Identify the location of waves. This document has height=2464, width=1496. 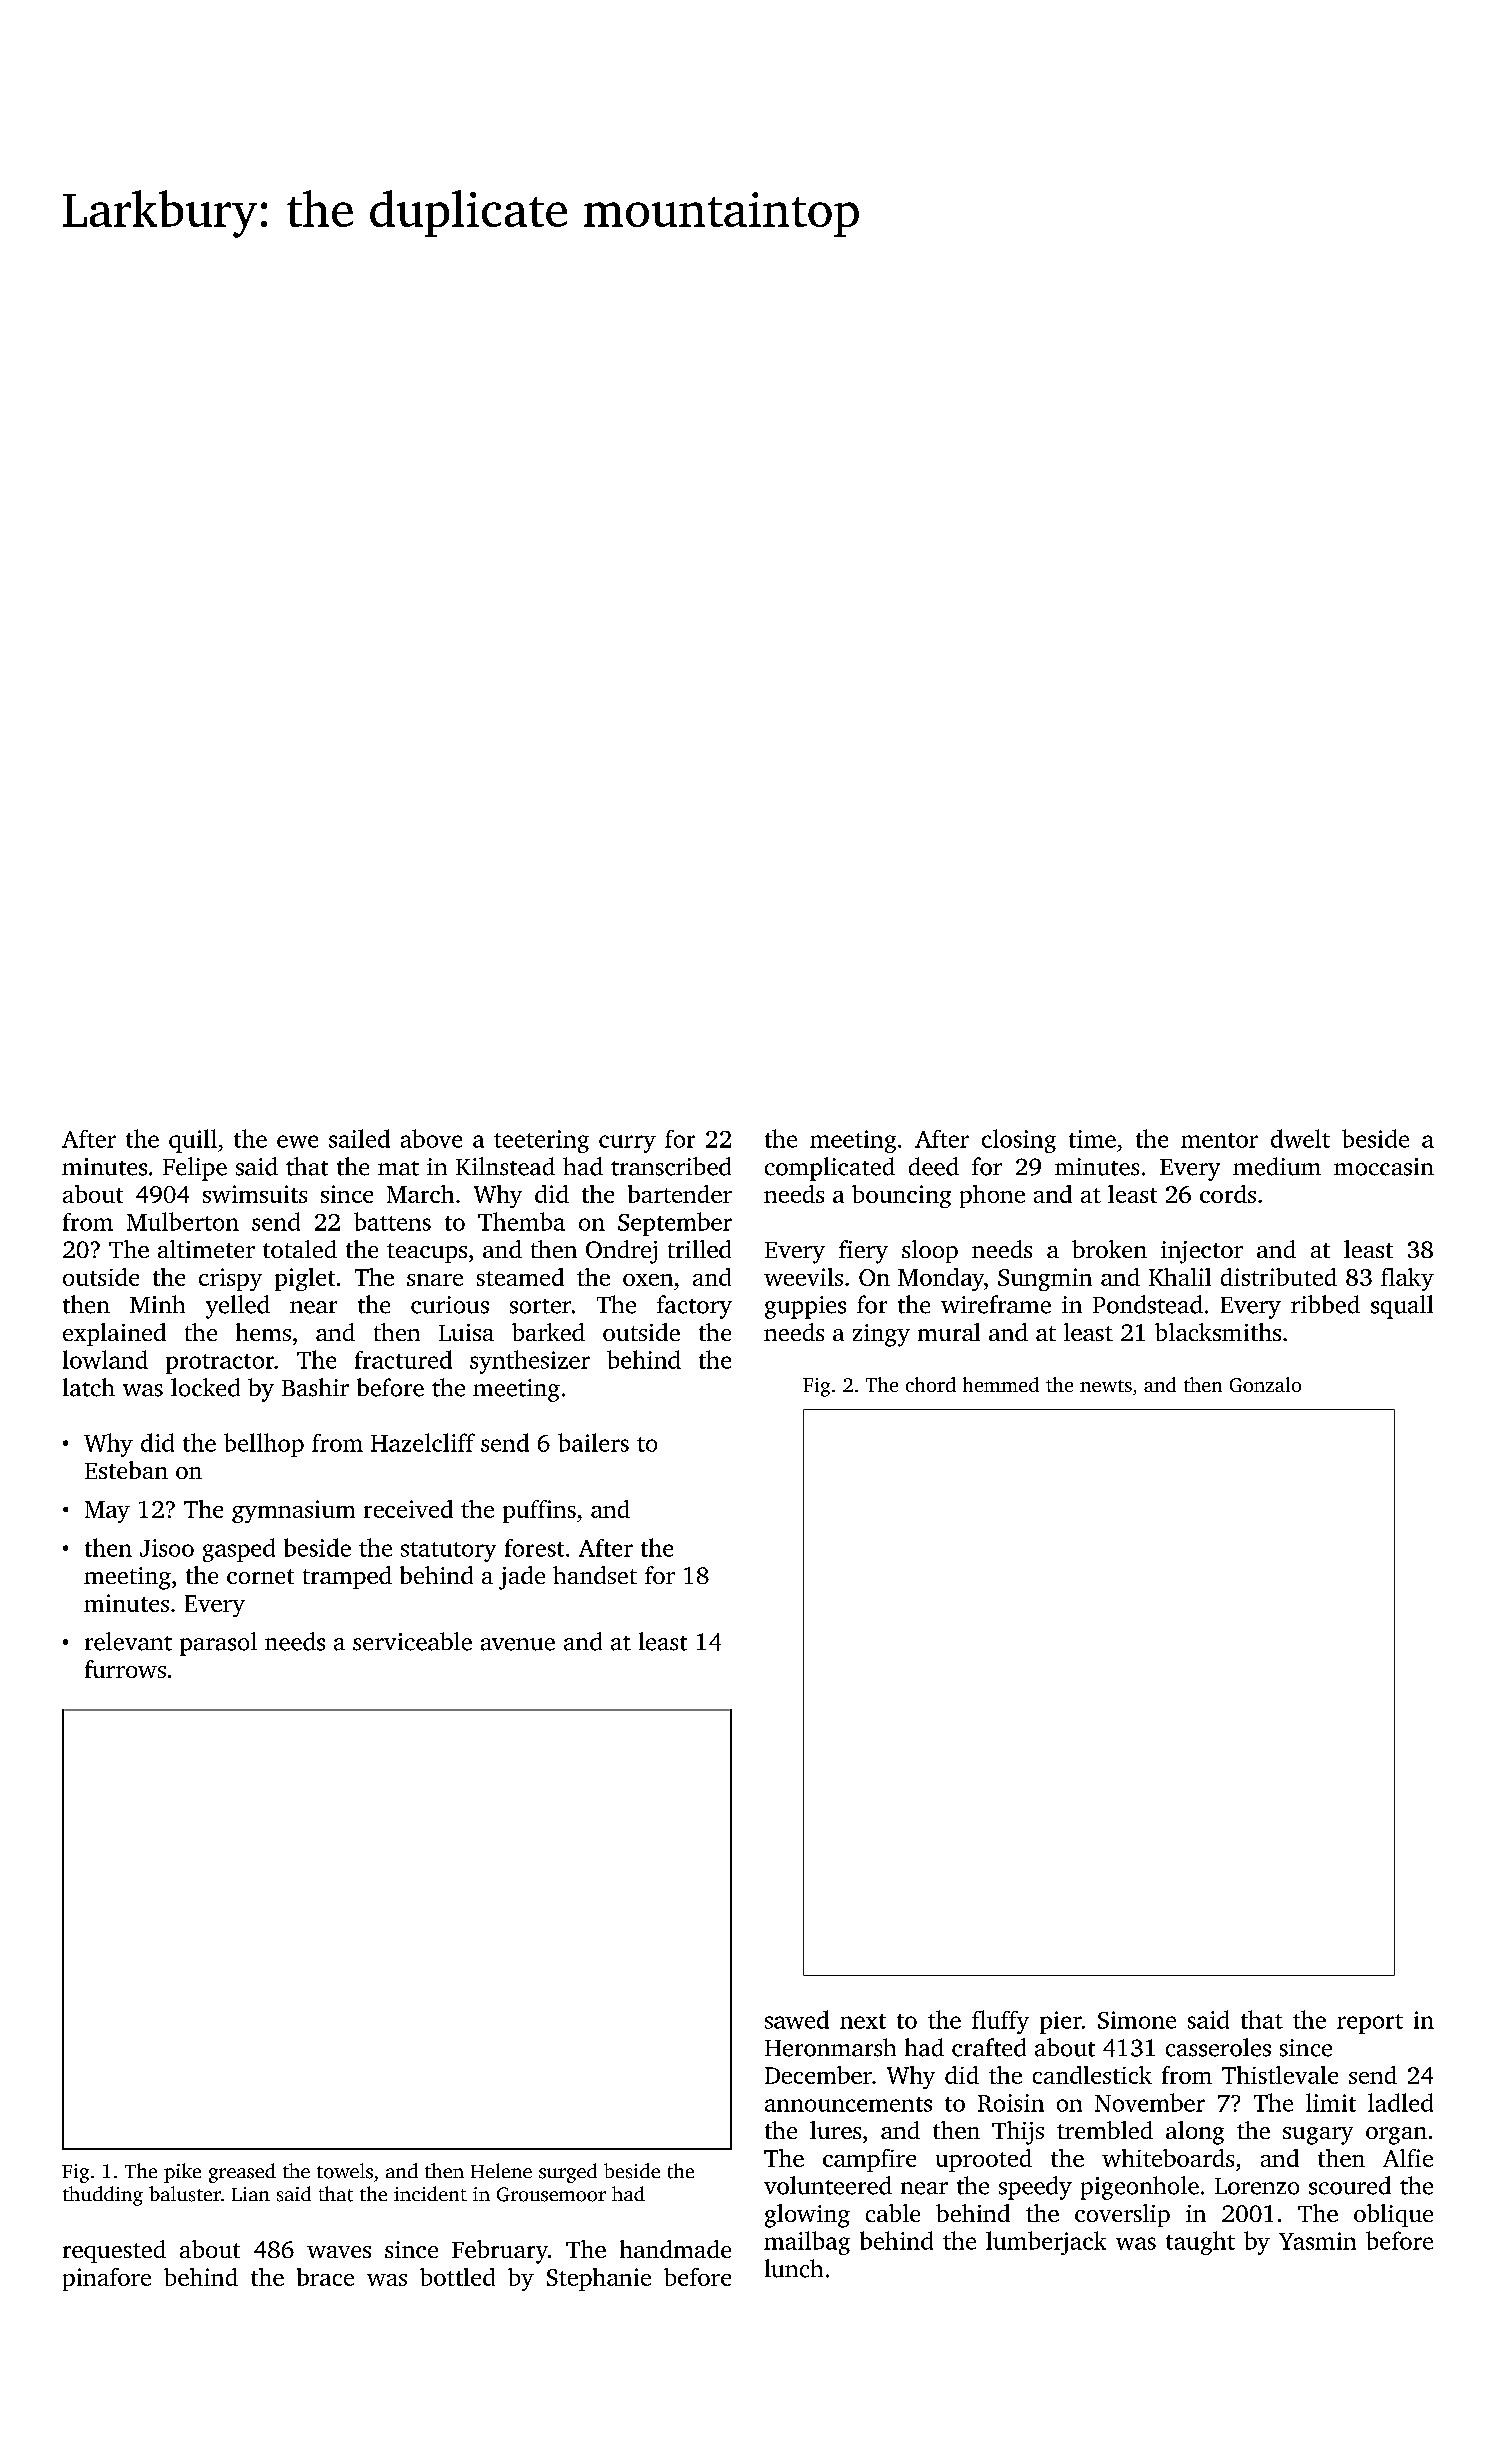
(339, 2252).
